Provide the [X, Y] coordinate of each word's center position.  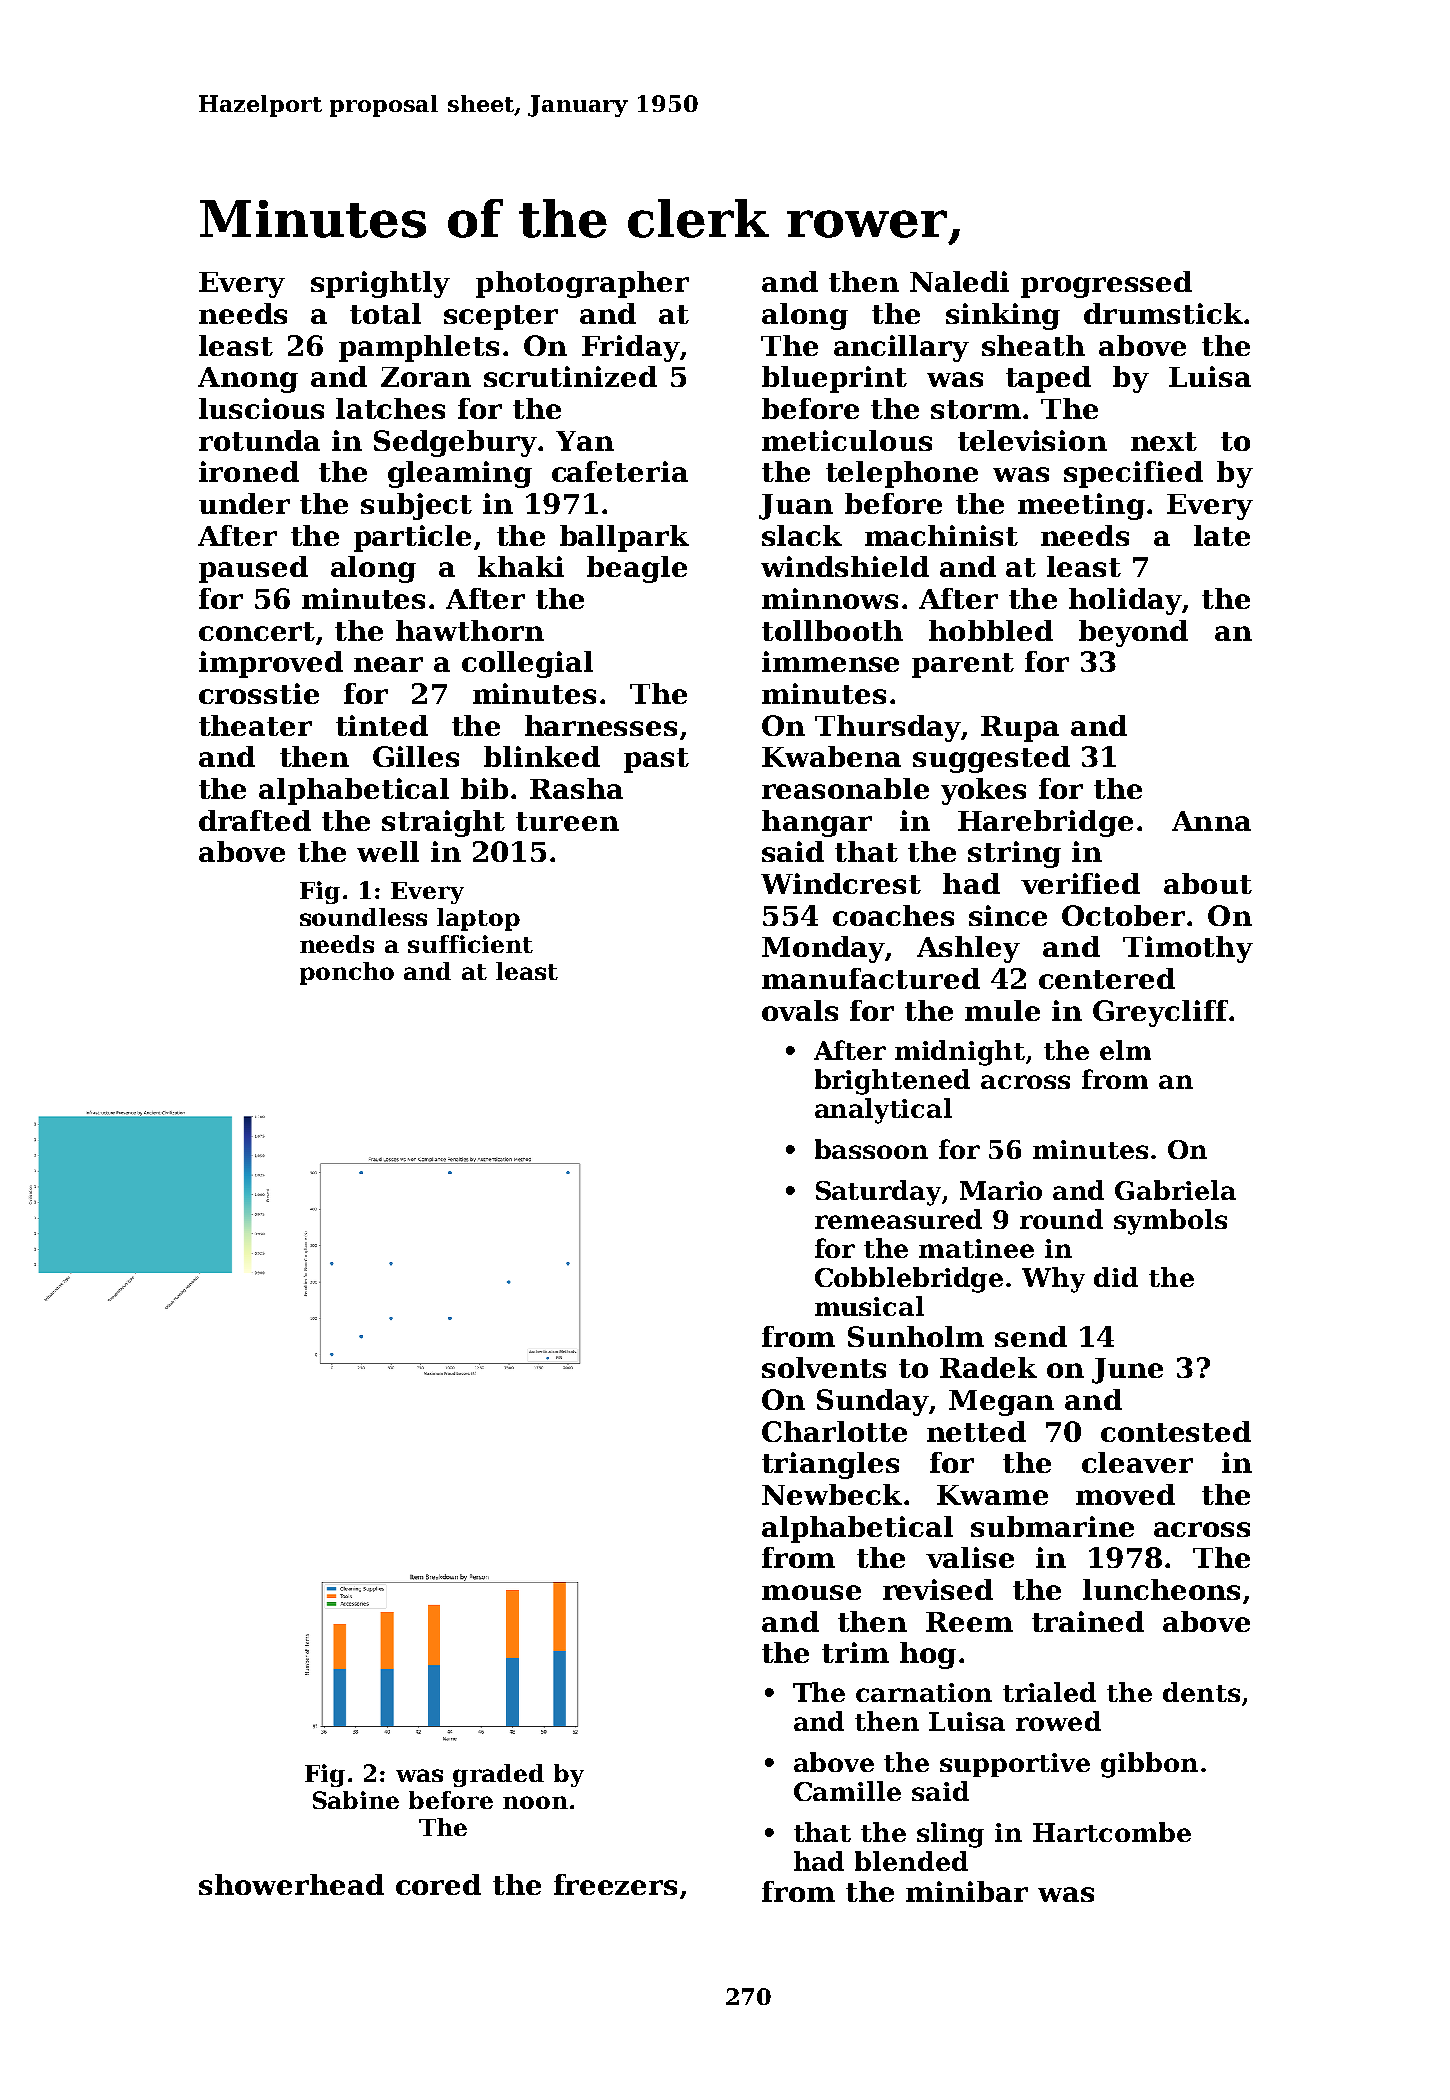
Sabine [356, 1800]
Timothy [1188, 949]
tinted [382, 725]
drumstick [1163, 313]
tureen [567, 821]
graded [498, 1775]
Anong [248, 380]
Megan [1001, 1403]
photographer [582, 284]
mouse [811, 1592]
